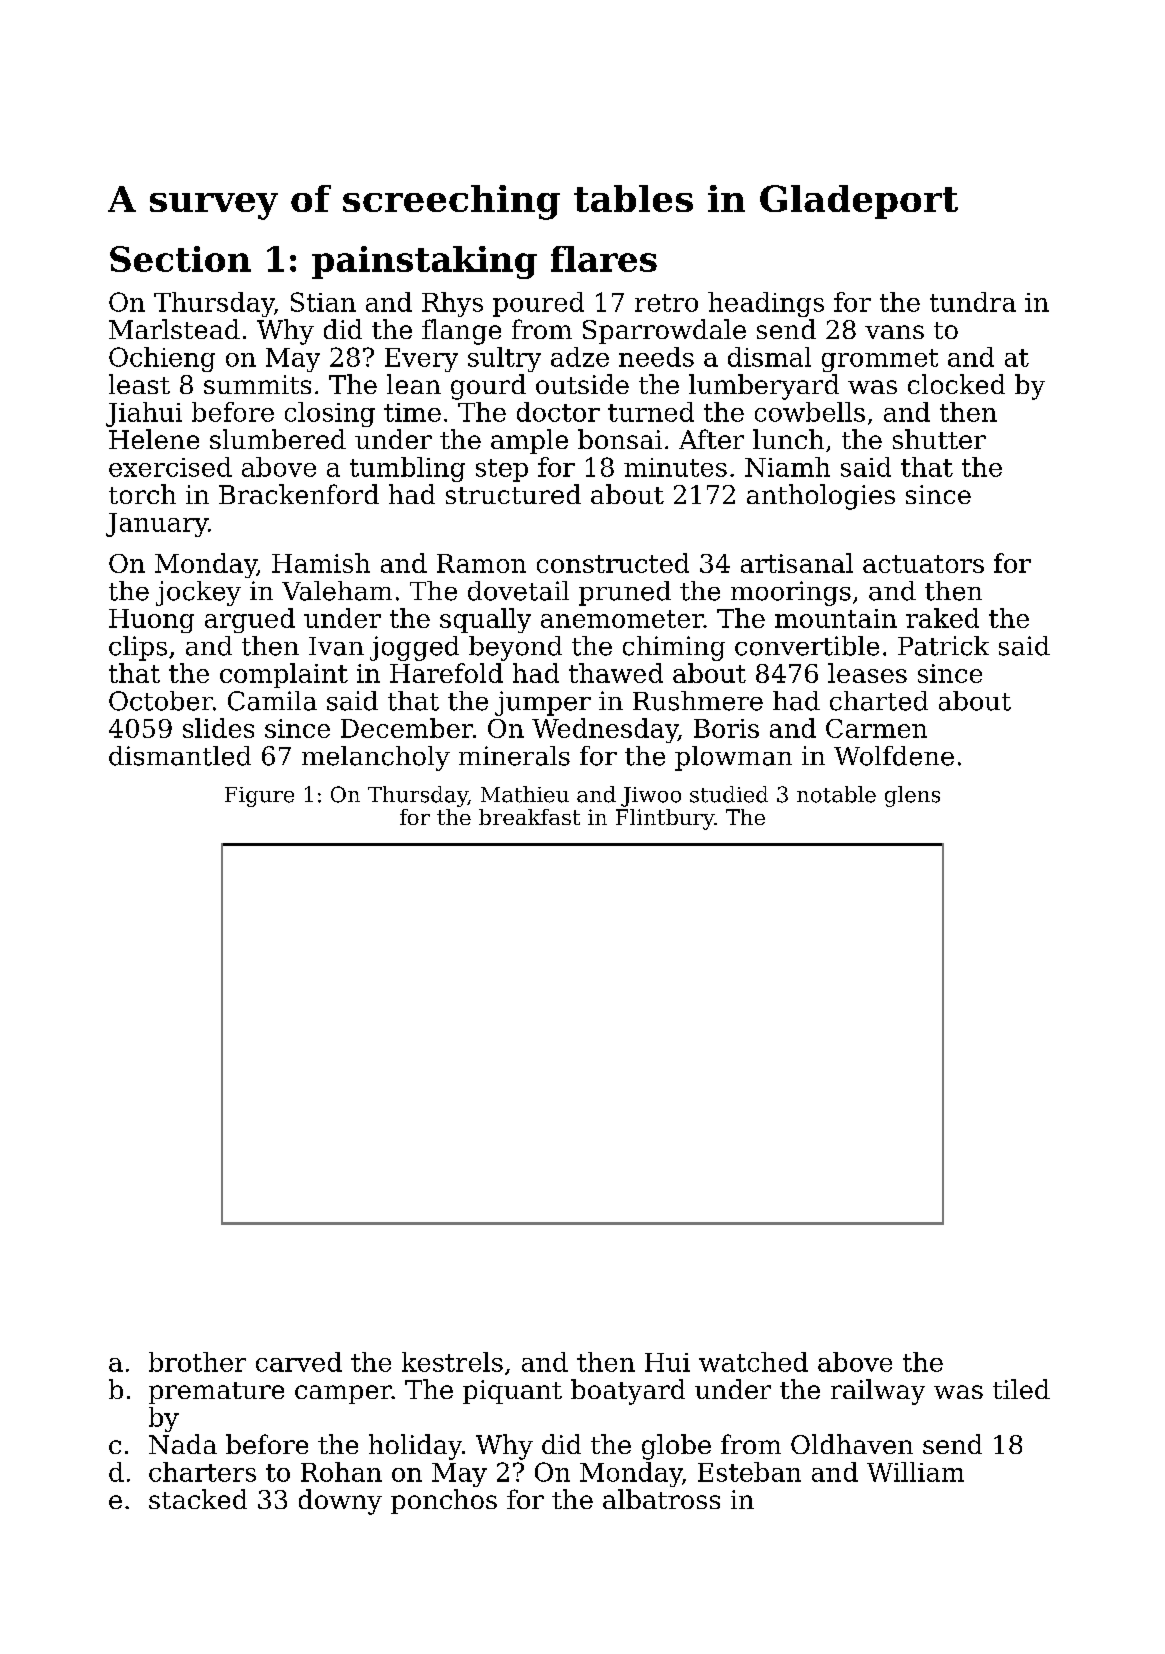 The height and width of the document is (1654, 1165). What do you see at coordinates (323, 302) in the document?
I see `Stian` at bounding box center [323, 302].
